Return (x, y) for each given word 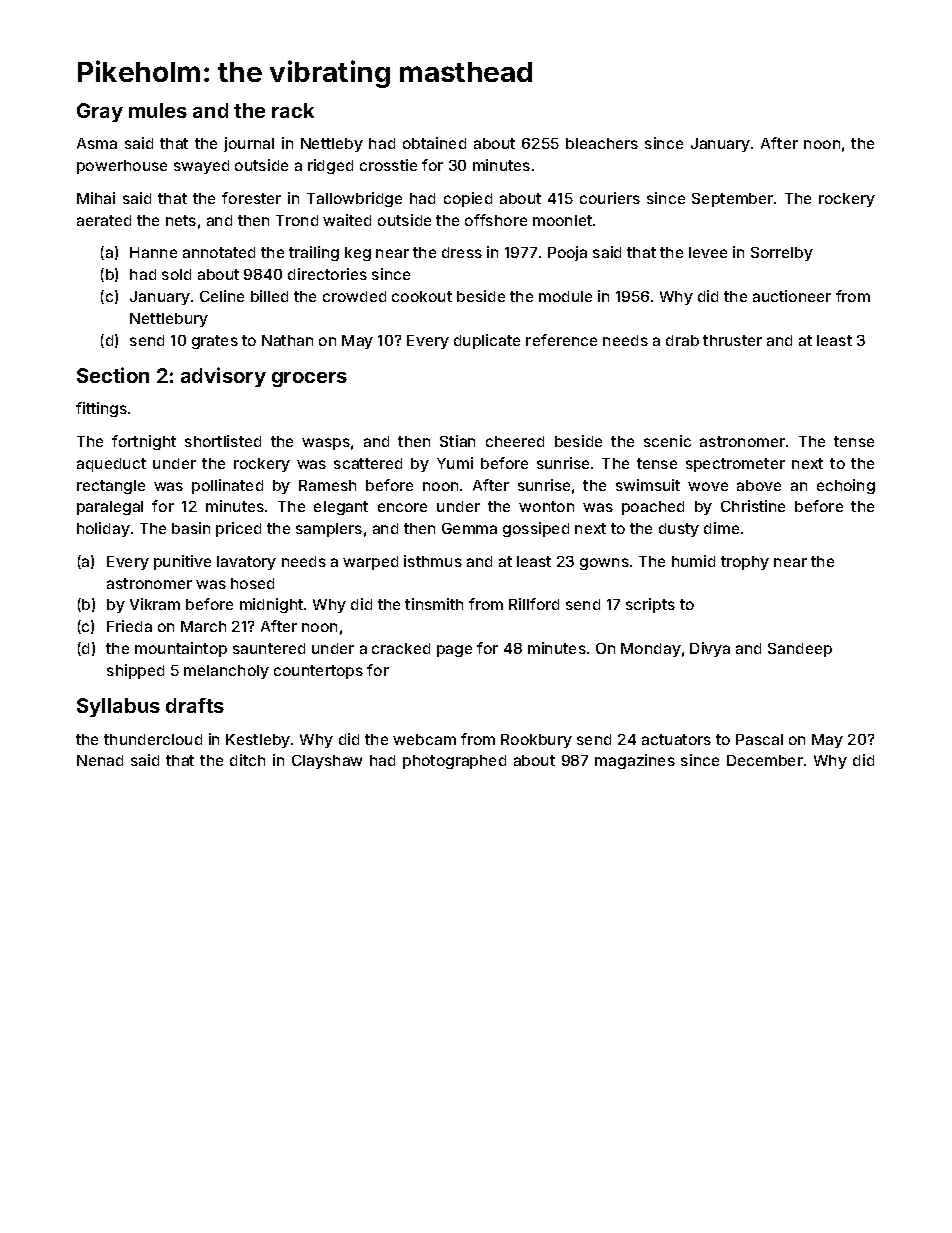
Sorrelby (782, 254)
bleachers (602, 143)
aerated (104, 220)
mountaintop (181, 649)
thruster (732, 340)
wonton (546, 506)
